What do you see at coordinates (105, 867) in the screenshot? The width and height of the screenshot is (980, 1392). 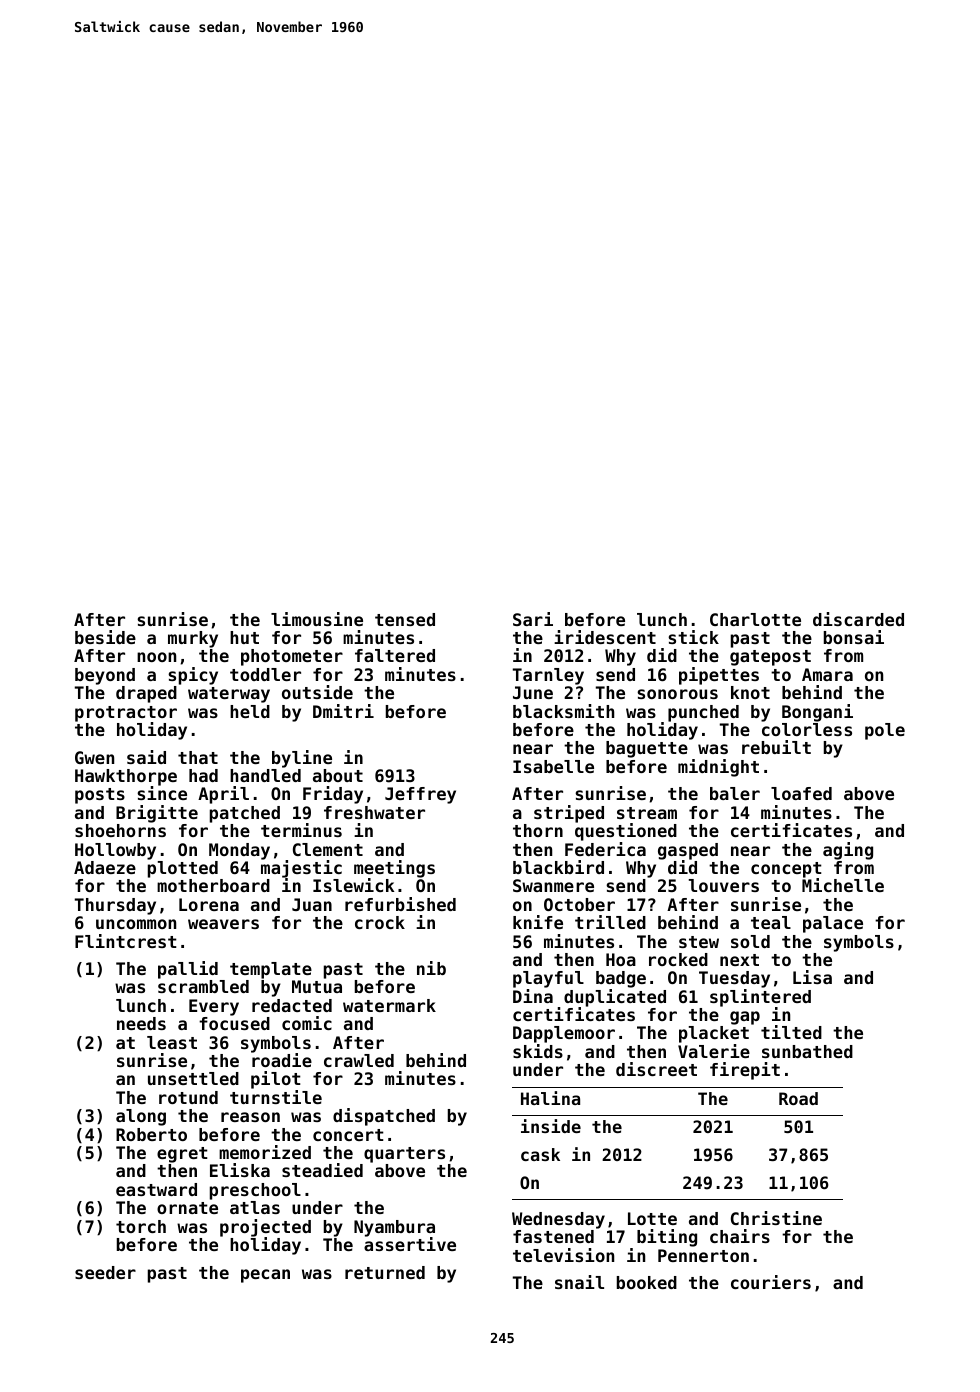 I see `Adaeze` at bounding box center [105, 867].
